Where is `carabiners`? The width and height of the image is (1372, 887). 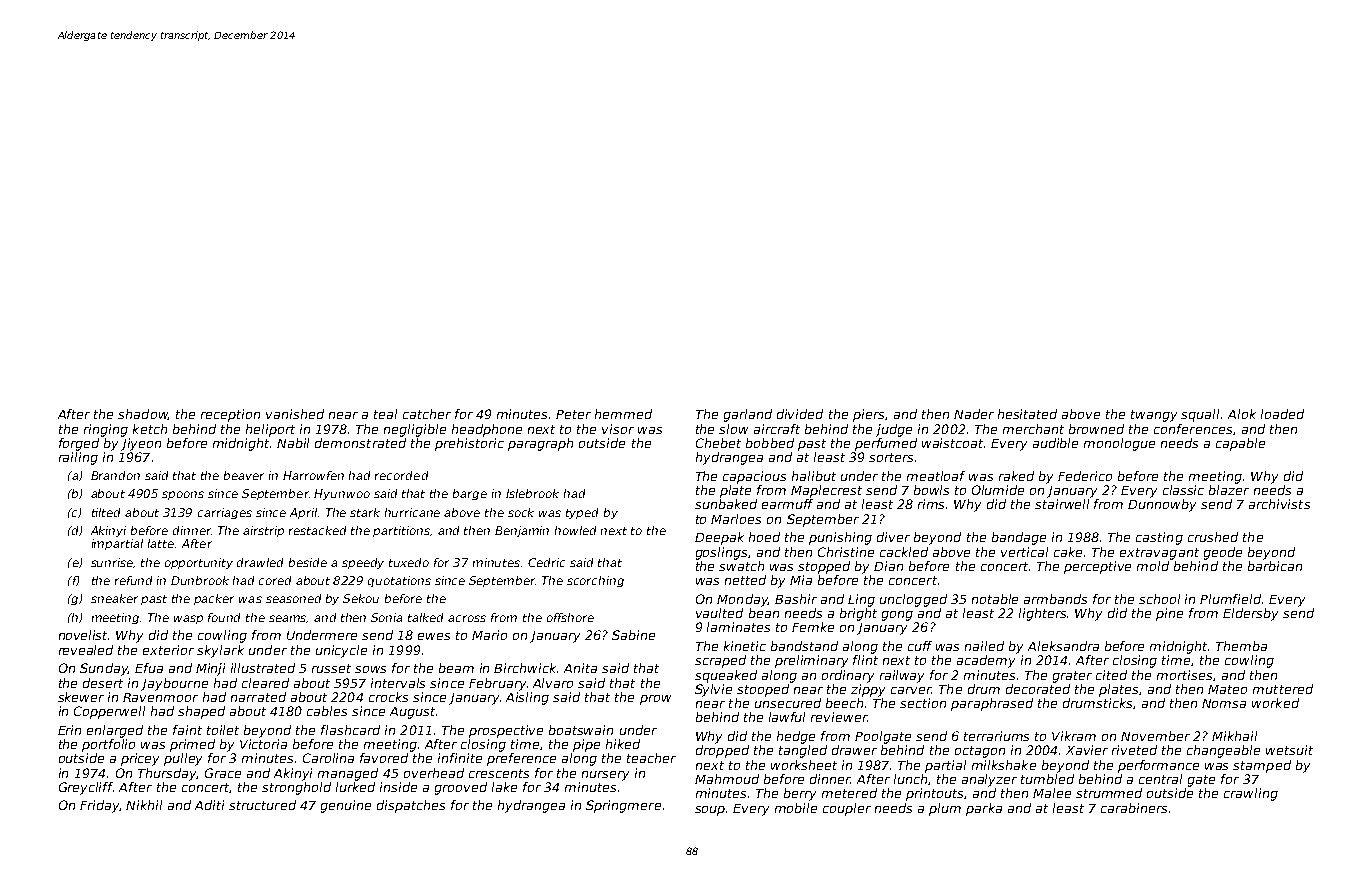
carabiners is located at coordinates (1134, 808).
